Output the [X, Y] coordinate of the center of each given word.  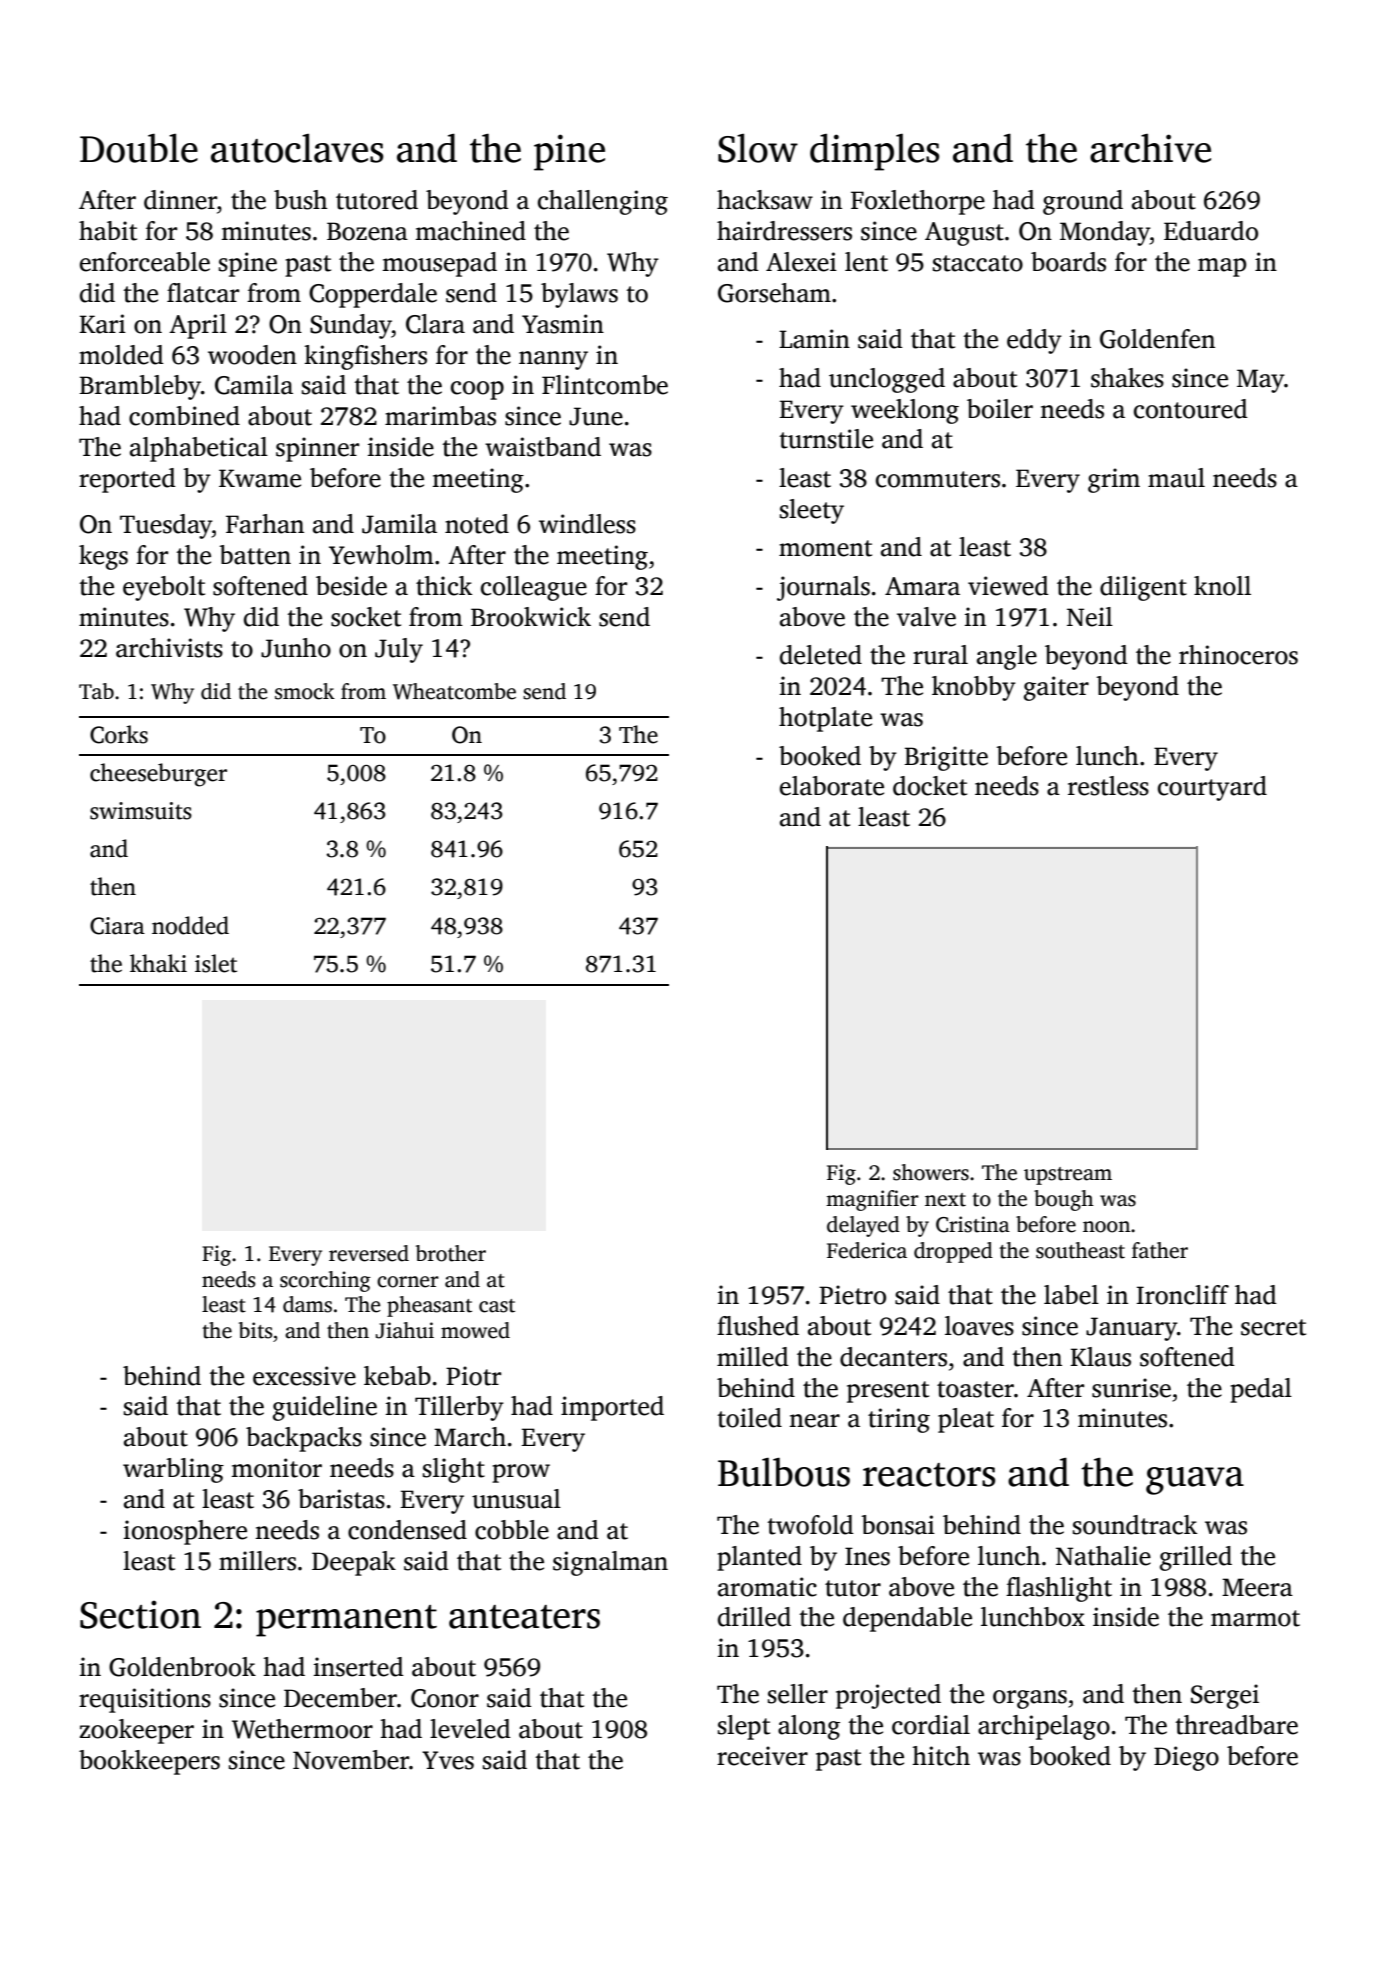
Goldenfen [1157, 339]
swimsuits [141, 811]
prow [521, 1473]
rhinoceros [1238, 655]
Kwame [260, 478]
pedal [1261, 1390]
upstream [1068, 1176]
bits [255, 1330]
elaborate [832, 786]
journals [823, 588]
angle [1007, 657]
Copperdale [373, 295]
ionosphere [185, 1532]
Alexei [801, 262]
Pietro [852, 1295]
